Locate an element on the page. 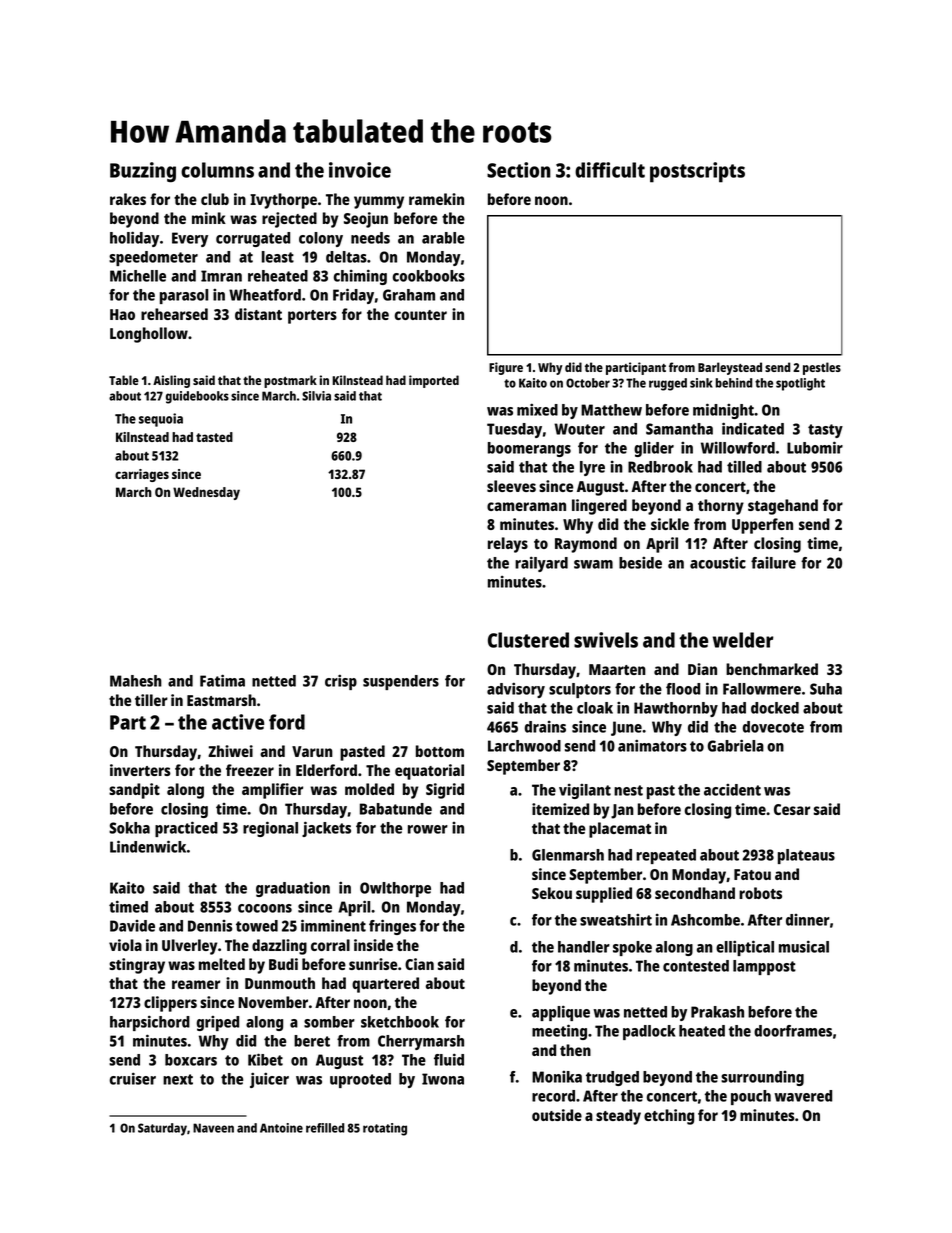  spoke is located at coordinates (632, 948).
